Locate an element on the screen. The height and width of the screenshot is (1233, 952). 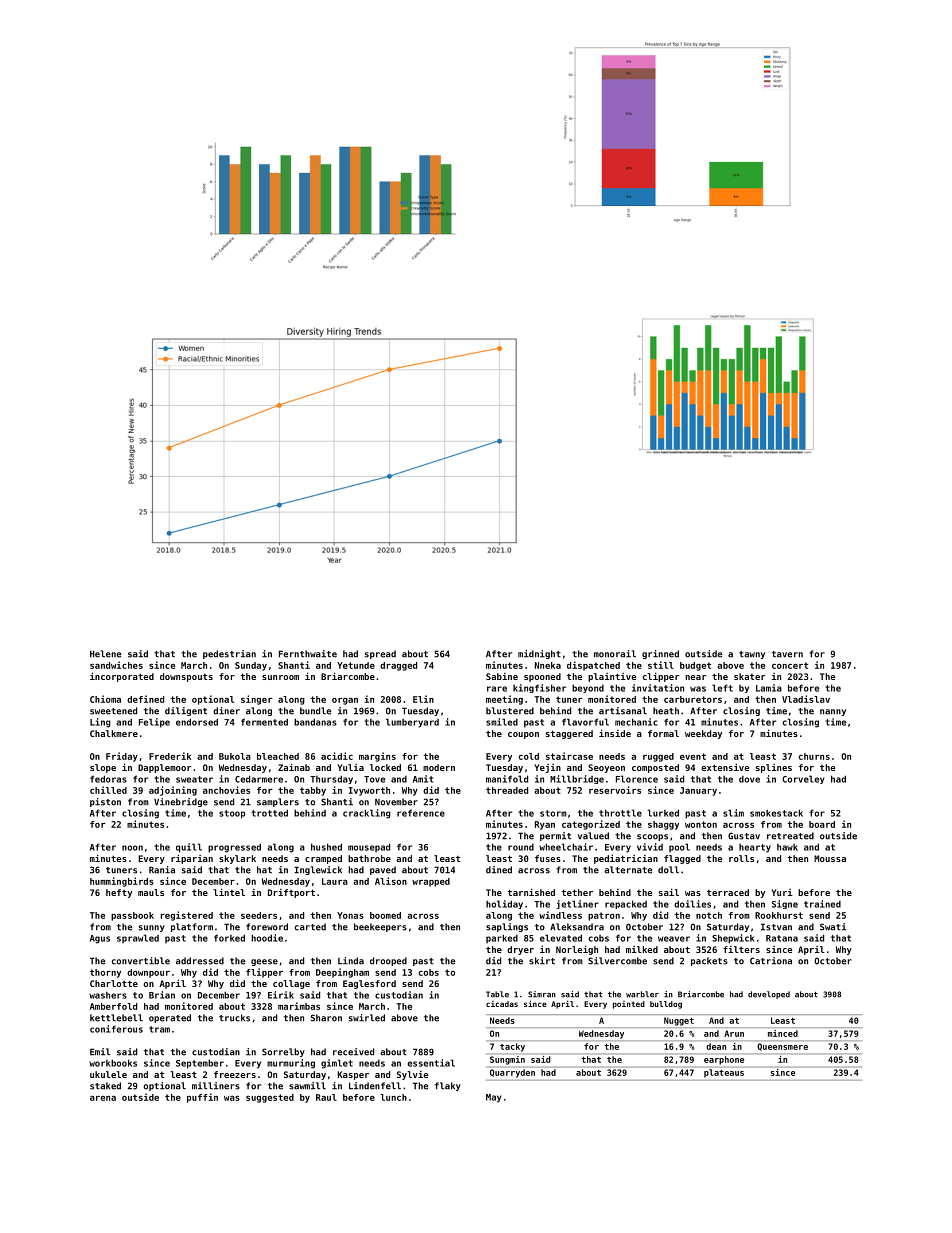
dryer is located at coordinates (520, 950).
